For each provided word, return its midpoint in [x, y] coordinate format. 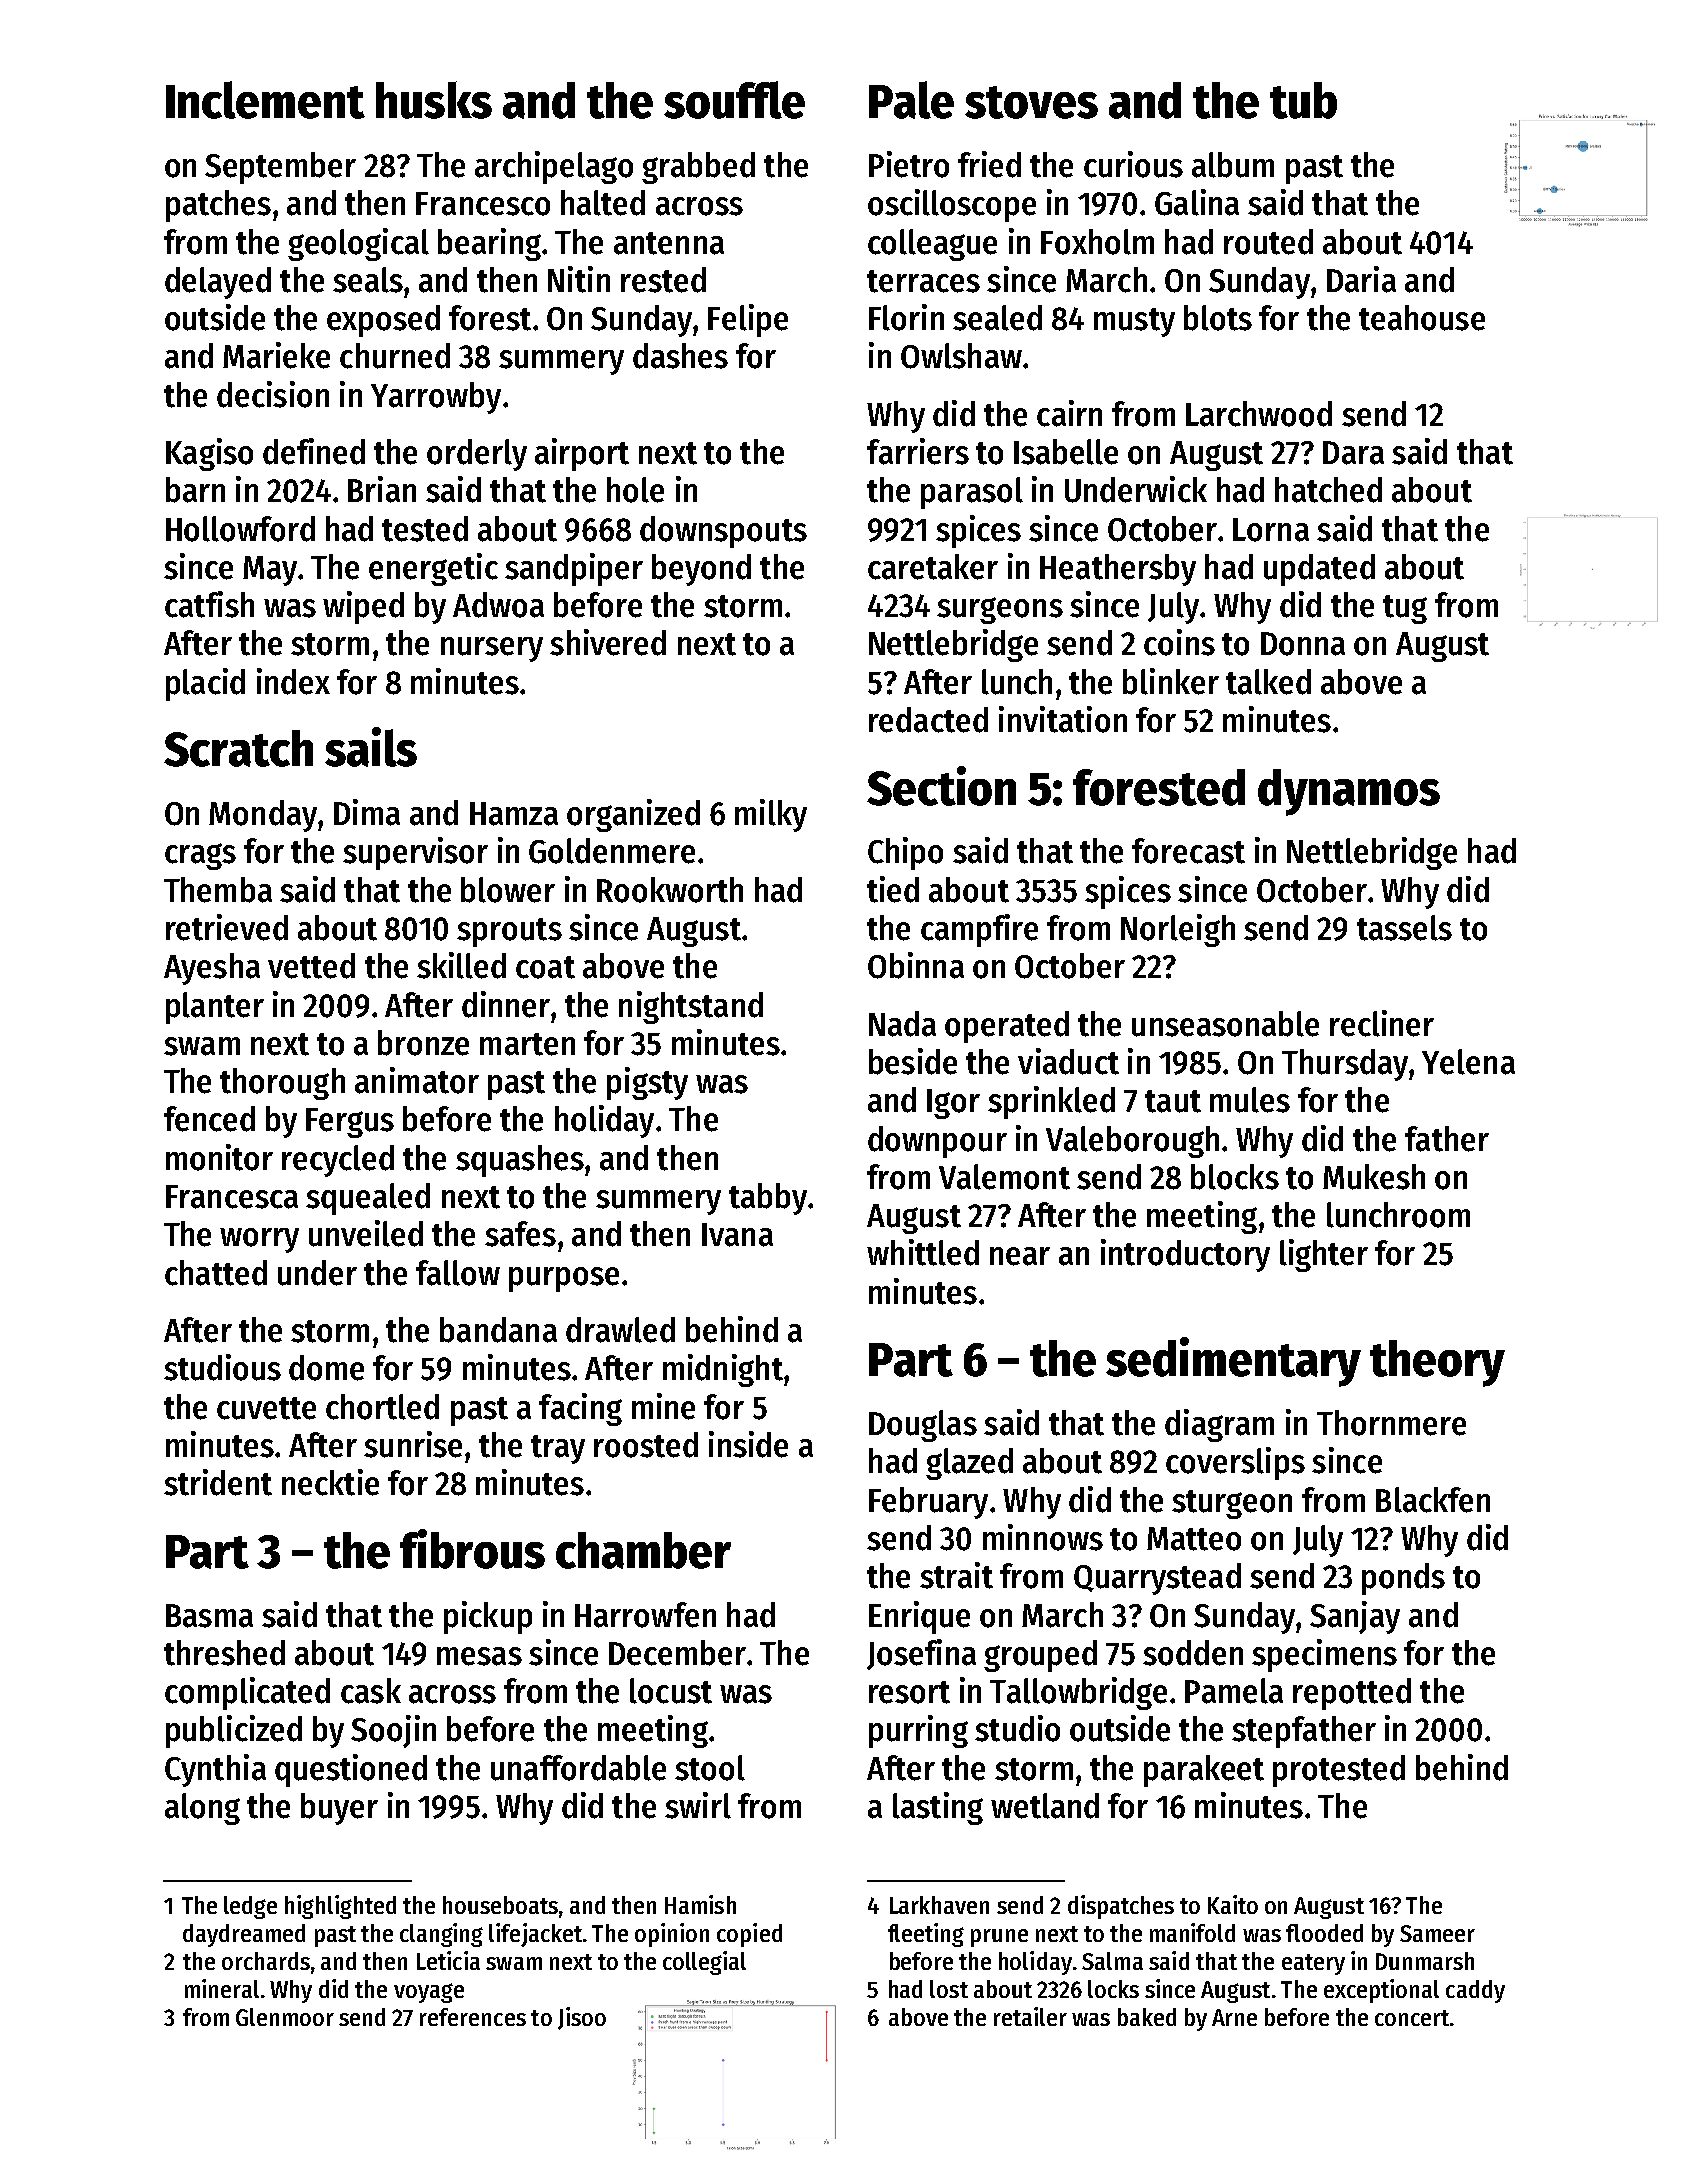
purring [918, 1731]
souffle [734, 100]
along [202, 1809]
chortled [382, 1407]
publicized [234, 1731]
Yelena [1468, 1062]
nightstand [691, 1007]
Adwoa [498, 605]
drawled [620, 1330]
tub [1303, 100]
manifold [1192, 1932]
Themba [218, 890]
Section [941, 786]
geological [358, 244]
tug [1405, 609]
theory [1437, 1363]
